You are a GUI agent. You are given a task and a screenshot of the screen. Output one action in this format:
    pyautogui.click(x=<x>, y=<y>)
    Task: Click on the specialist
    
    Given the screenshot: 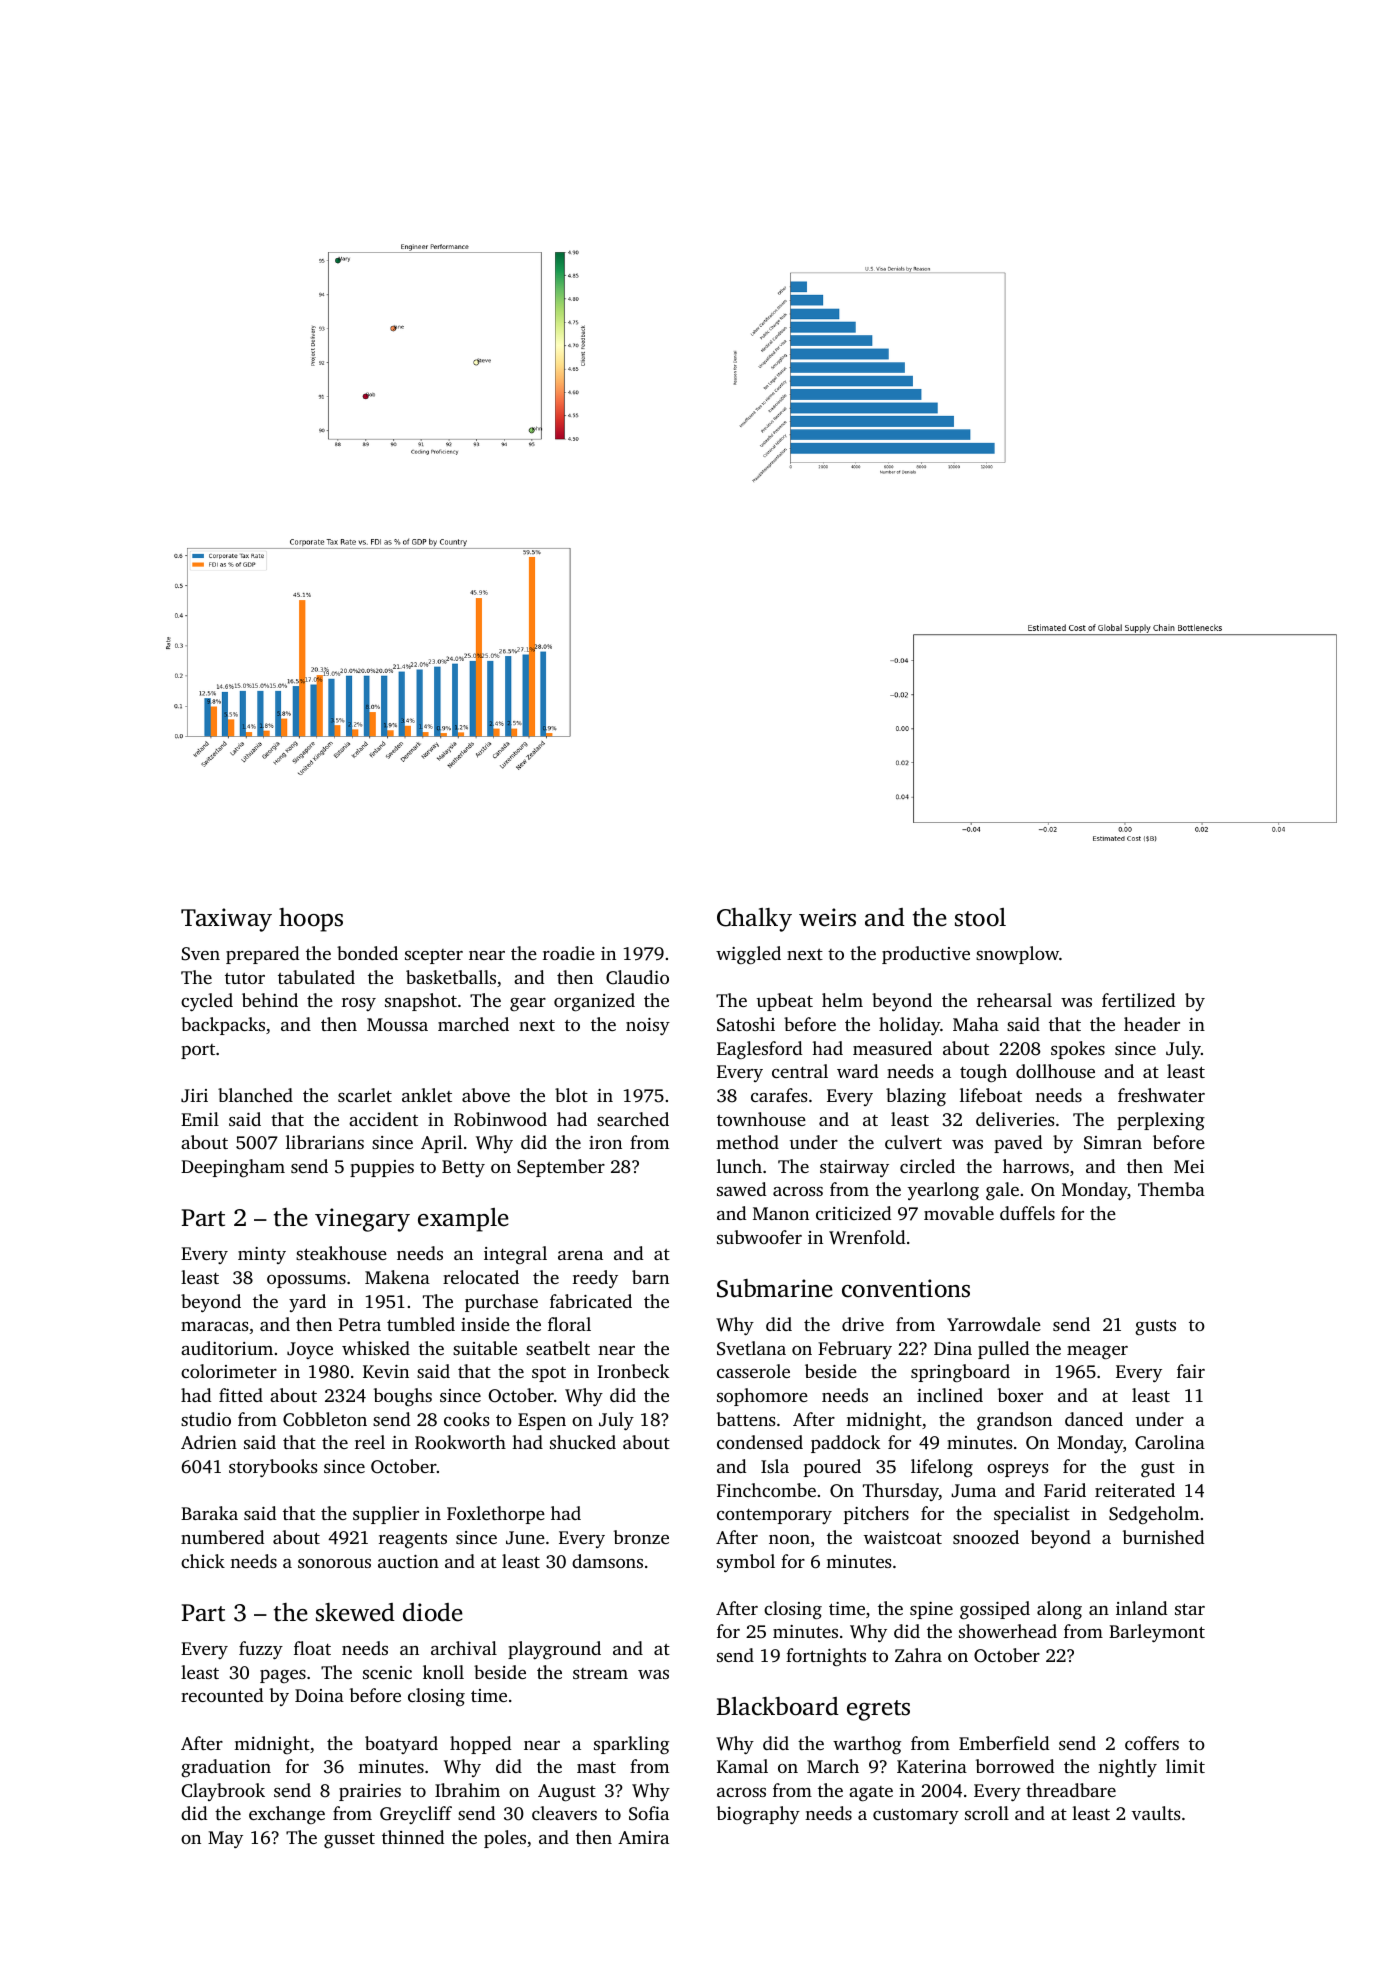 What is the action you would take?
    pyautogui.click(x=1032, y=1515)
